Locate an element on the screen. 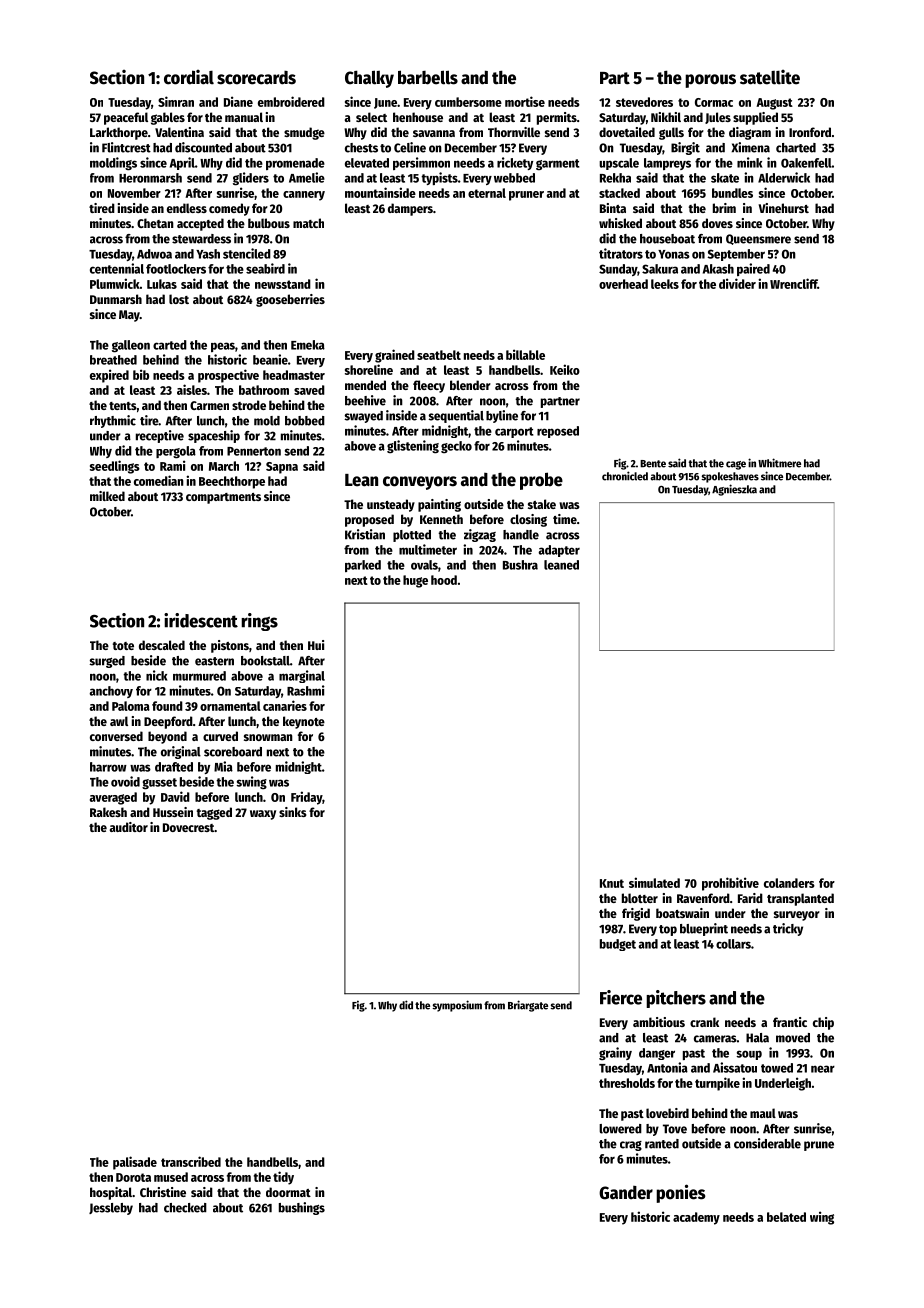  Briargate is located at coordinates (528, 1006).
